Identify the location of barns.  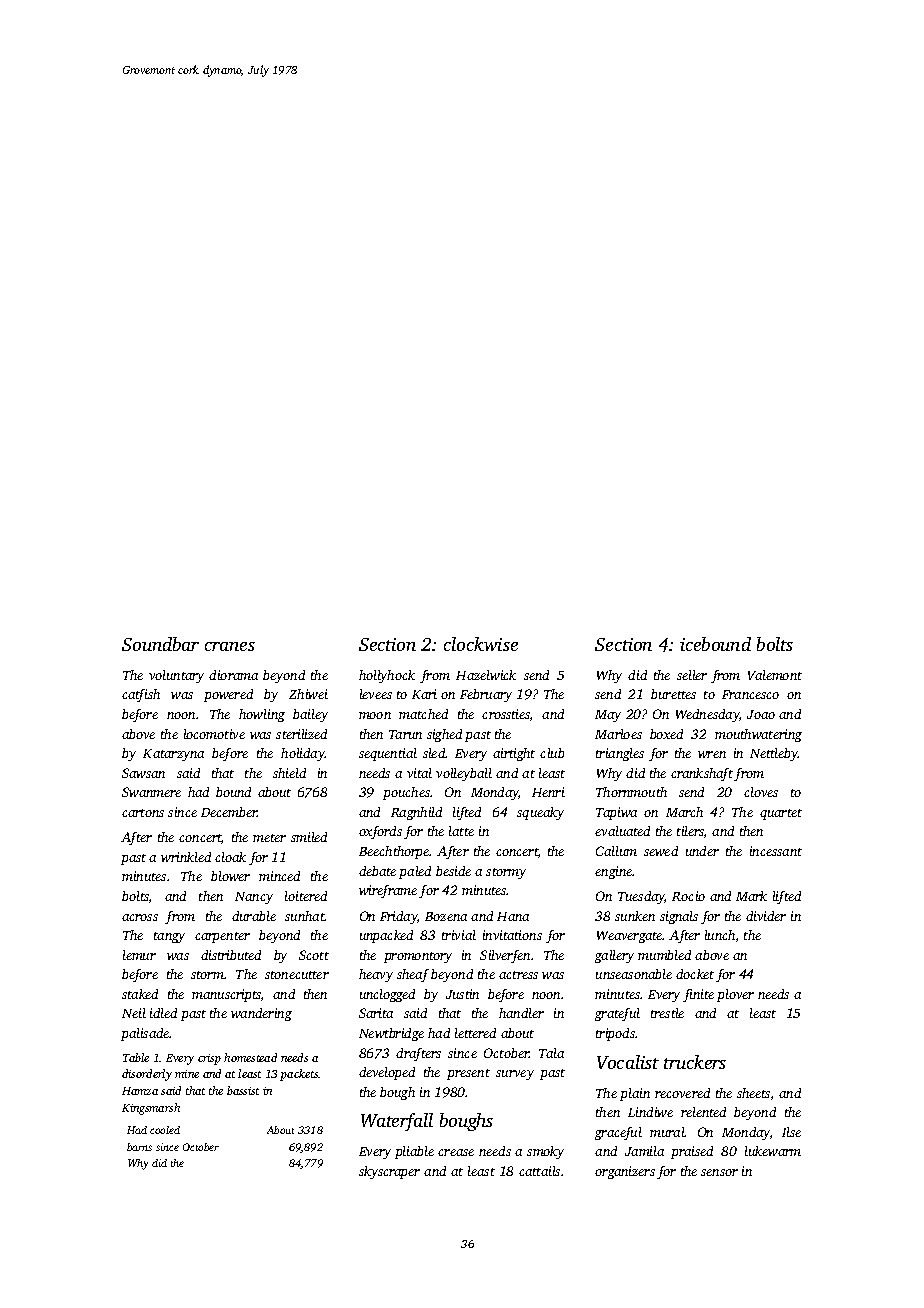
(139, 1147).
